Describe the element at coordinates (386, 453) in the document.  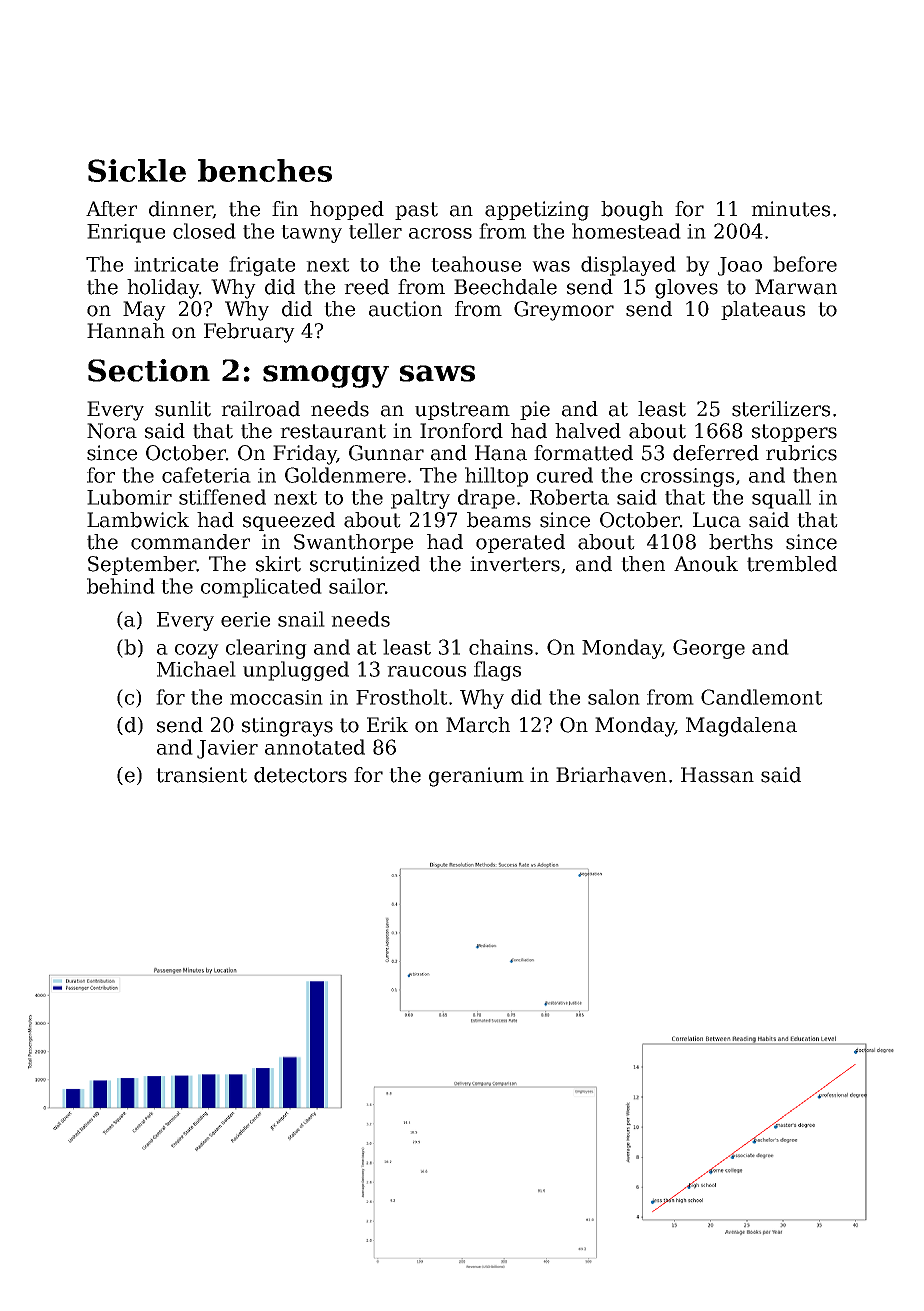
I see `Gunnar` at that location.
